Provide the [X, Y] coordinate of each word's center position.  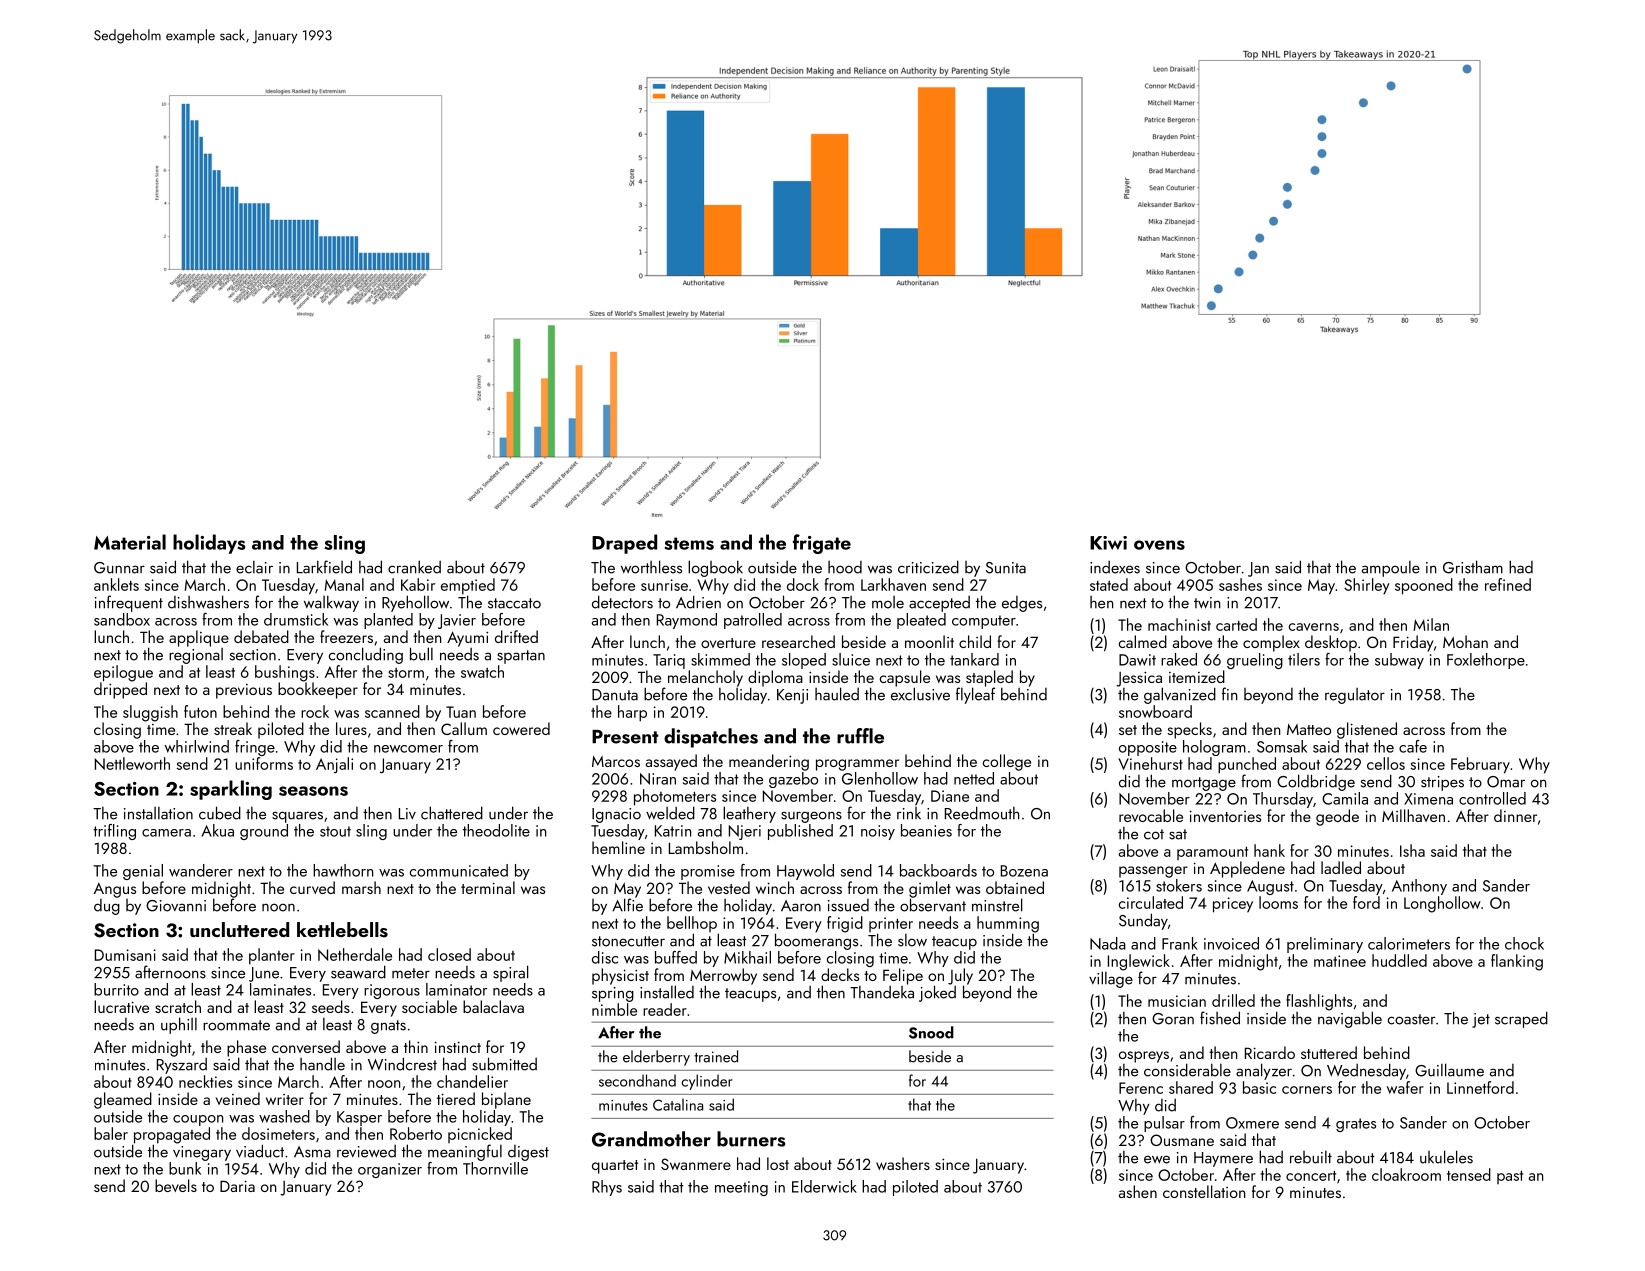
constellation [1204, 1191]
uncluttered [239, 929]
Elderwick [824, 1186]
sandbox [122, 619]
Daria [237, 1186]
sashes [1240, 584]
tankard [974, 659]
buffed [676, 957]
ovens [1159, 545]
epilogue [123, 673]
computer [984, 622]
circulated [1151, 902]
